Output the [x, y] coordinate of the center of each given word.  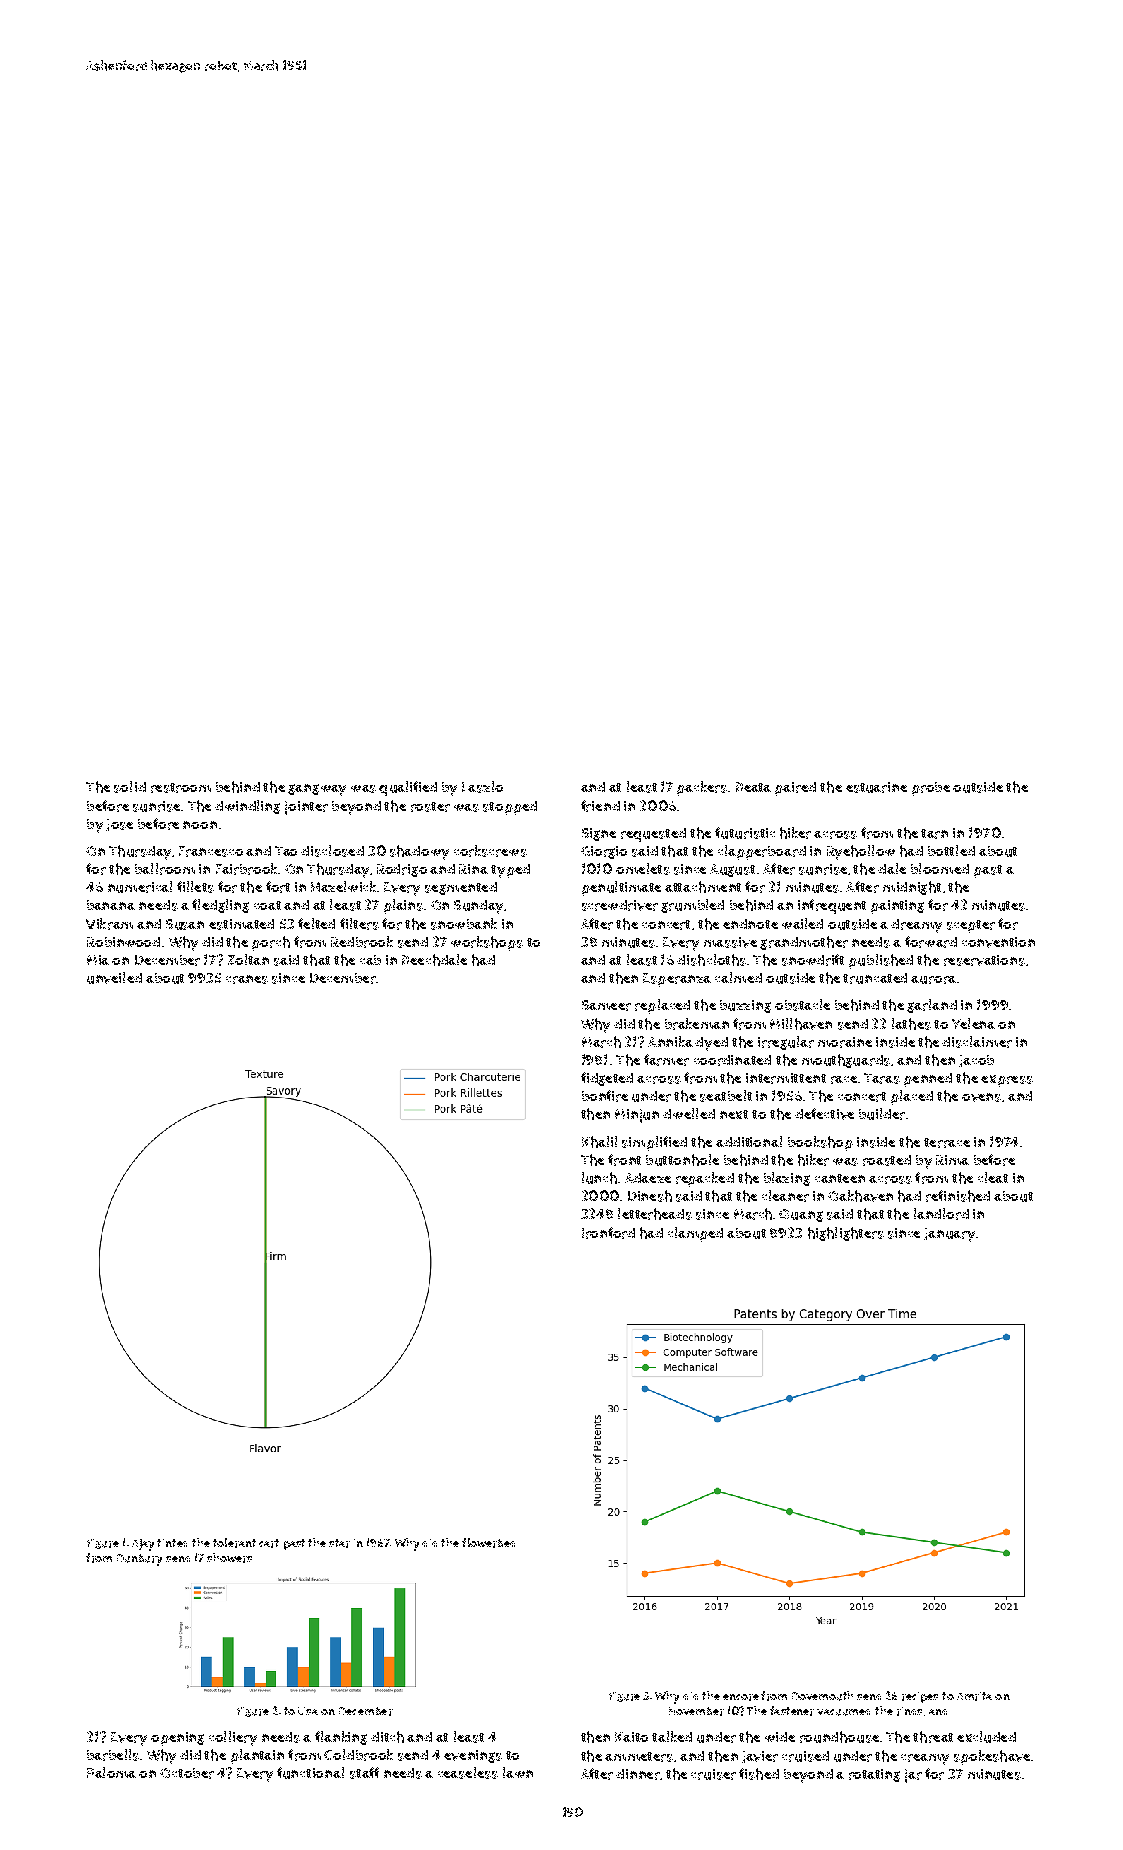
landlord [941, 1214]
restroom [181, 788]
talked [672, 1736]
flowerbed [488, 1543]
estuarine [876, 787]
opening [177, 1739]
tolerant [234, 1543]
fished [759, 1774]
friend [600, 806]
